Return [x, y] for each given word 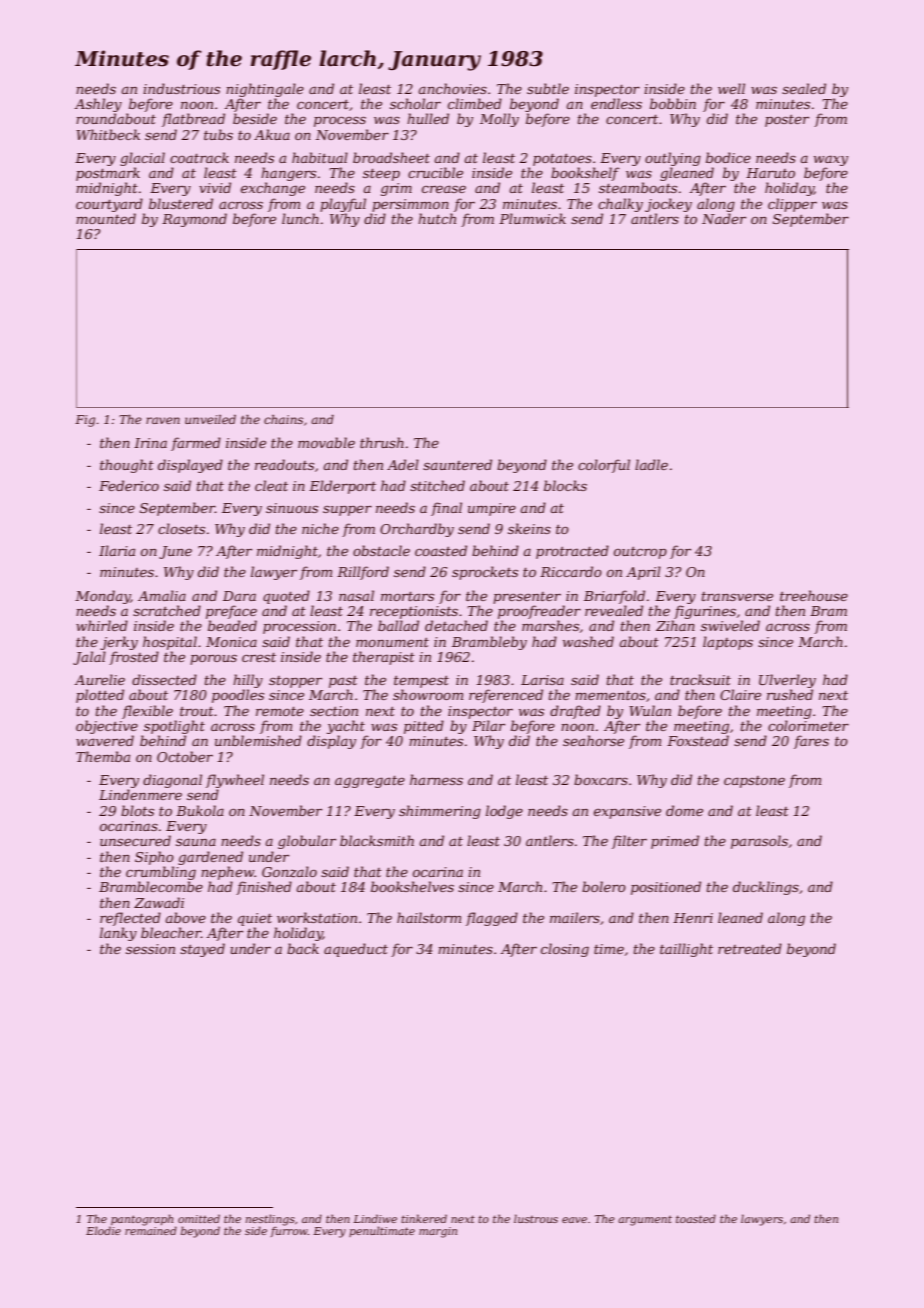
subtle [548, 88]
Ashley [98, 105]
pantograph [142, 1220]
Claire [740, 694]
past [343, 682]
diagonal [172, 781]
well [731, 88]
